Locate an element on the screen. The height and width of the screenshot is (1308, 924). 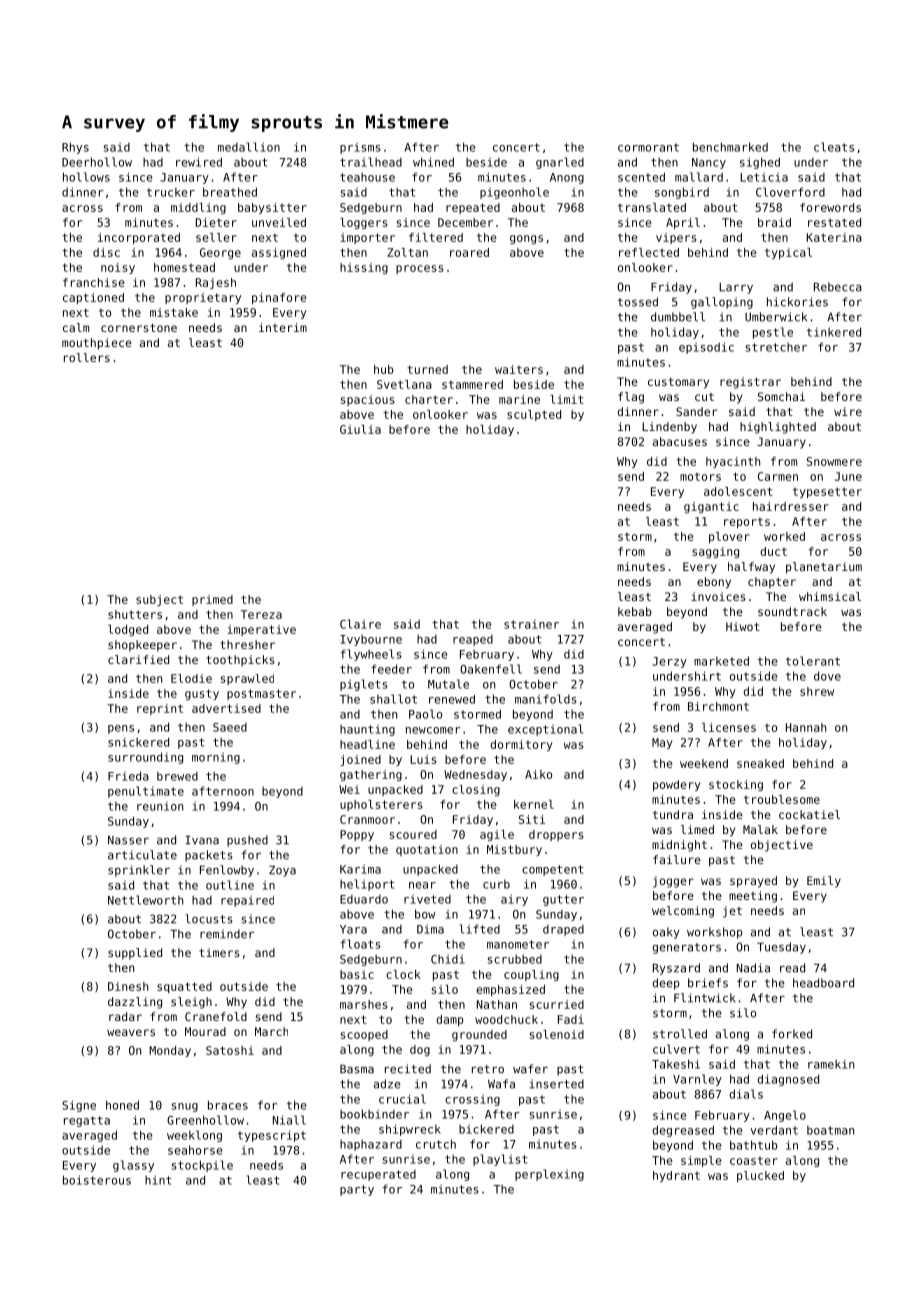
rollers is located at coordinates (87, 357).
